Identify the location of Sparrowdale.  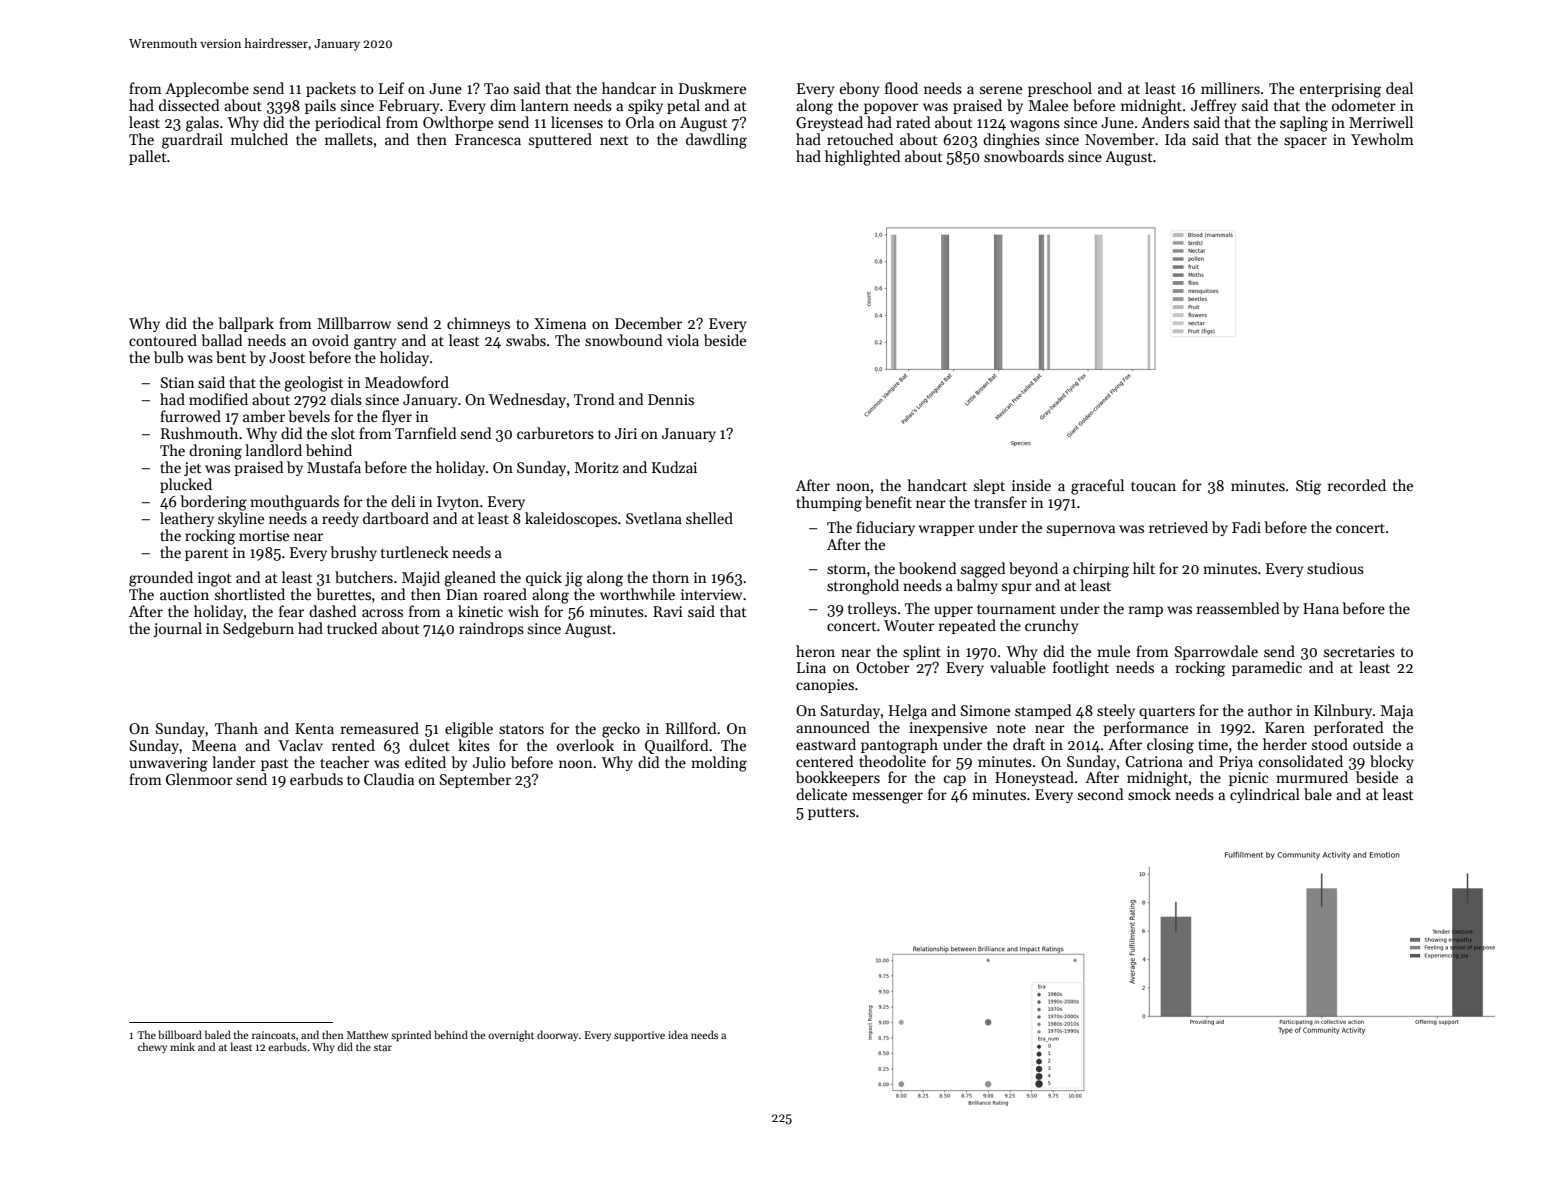
(1216, 652).
